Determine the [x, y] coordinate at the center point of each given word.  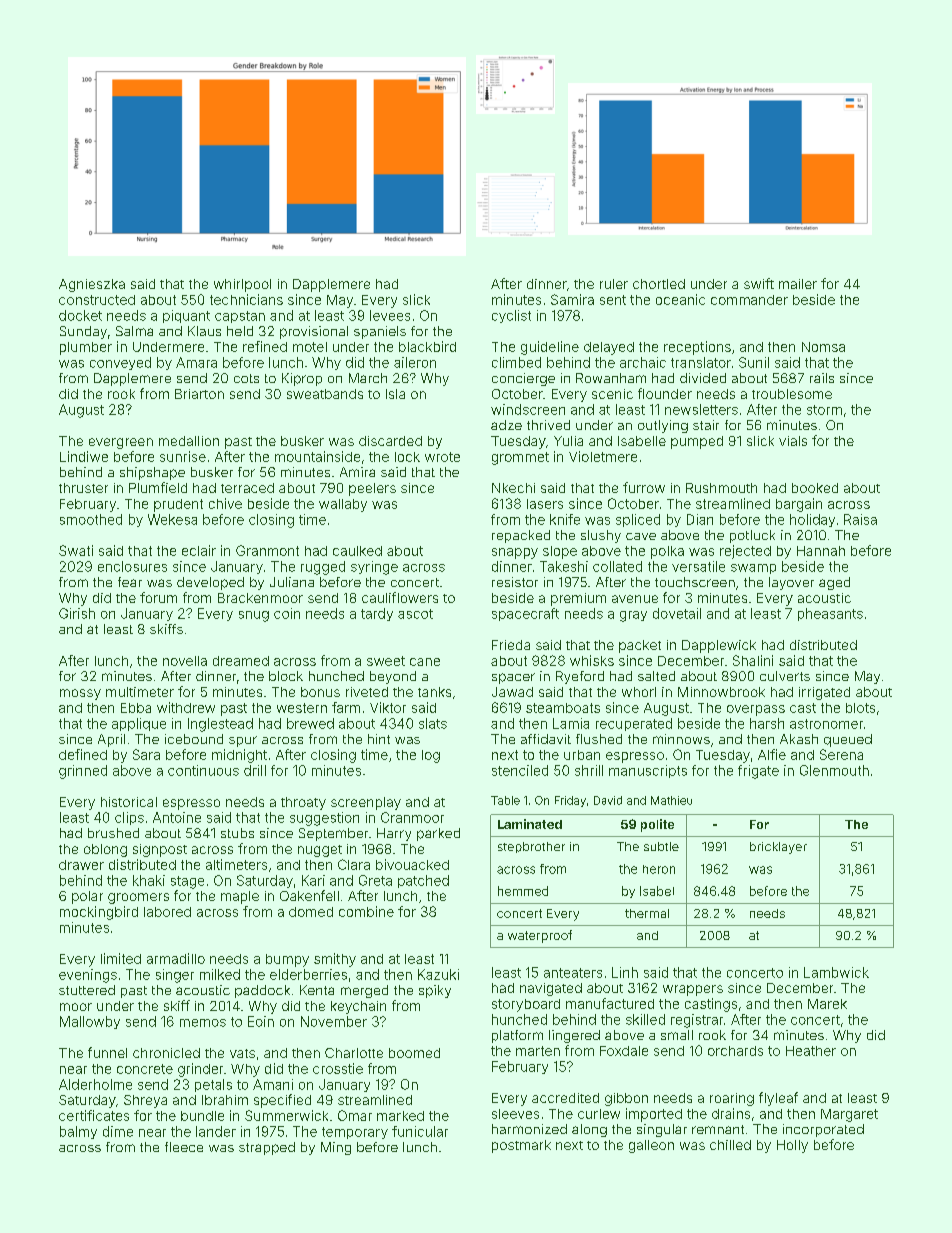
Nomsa [823, 347]
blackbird [427, 346]
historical [129, 802]
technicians [246, 299]
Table [505, 800]
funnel [107, 1052]
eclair [199, 550]
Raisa [860, 519]
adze [506, 425]
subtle [661, 846]
